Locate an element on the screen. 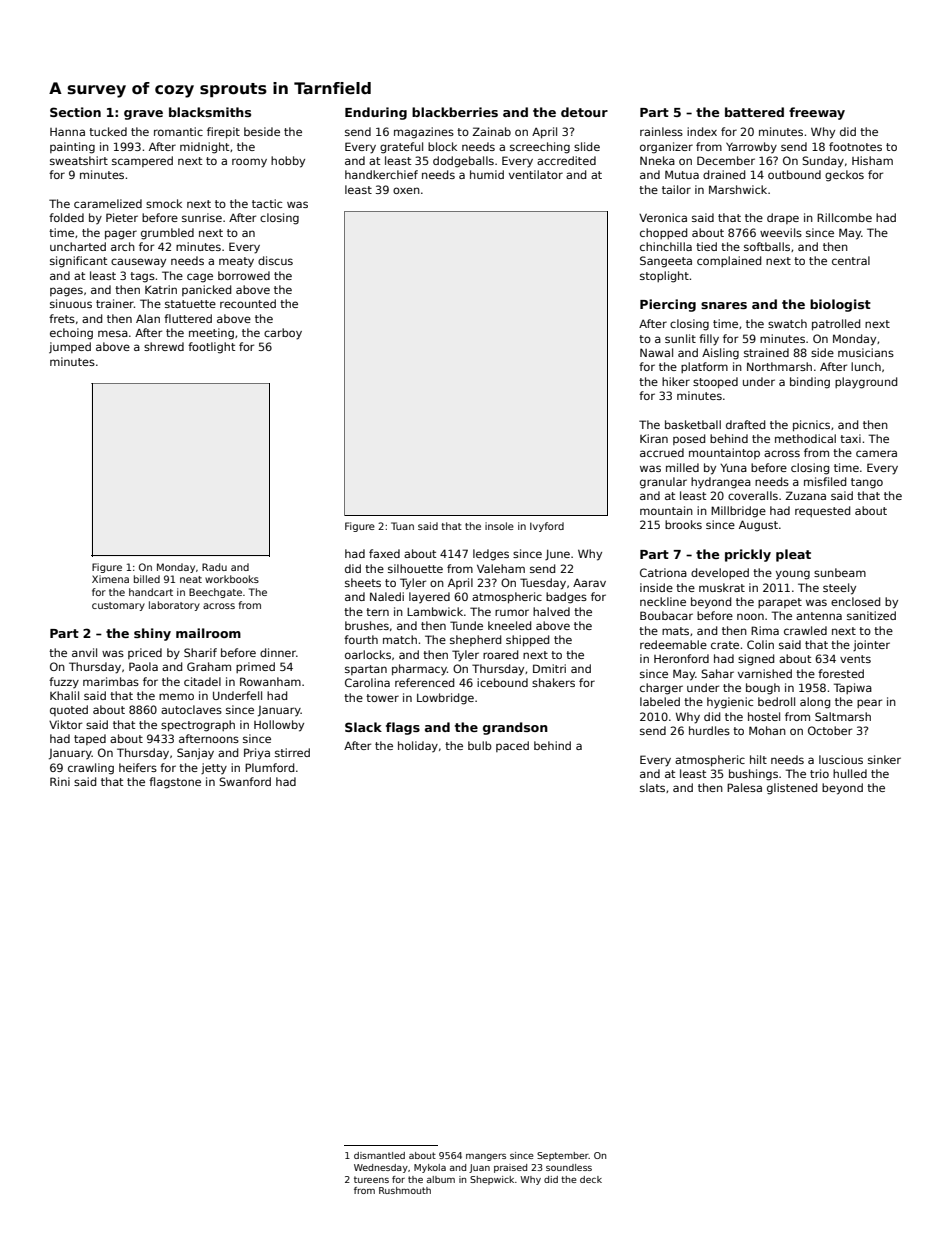 This screenshot has height=1233, width=952. Ximena is located at coordinates (110, 579).
